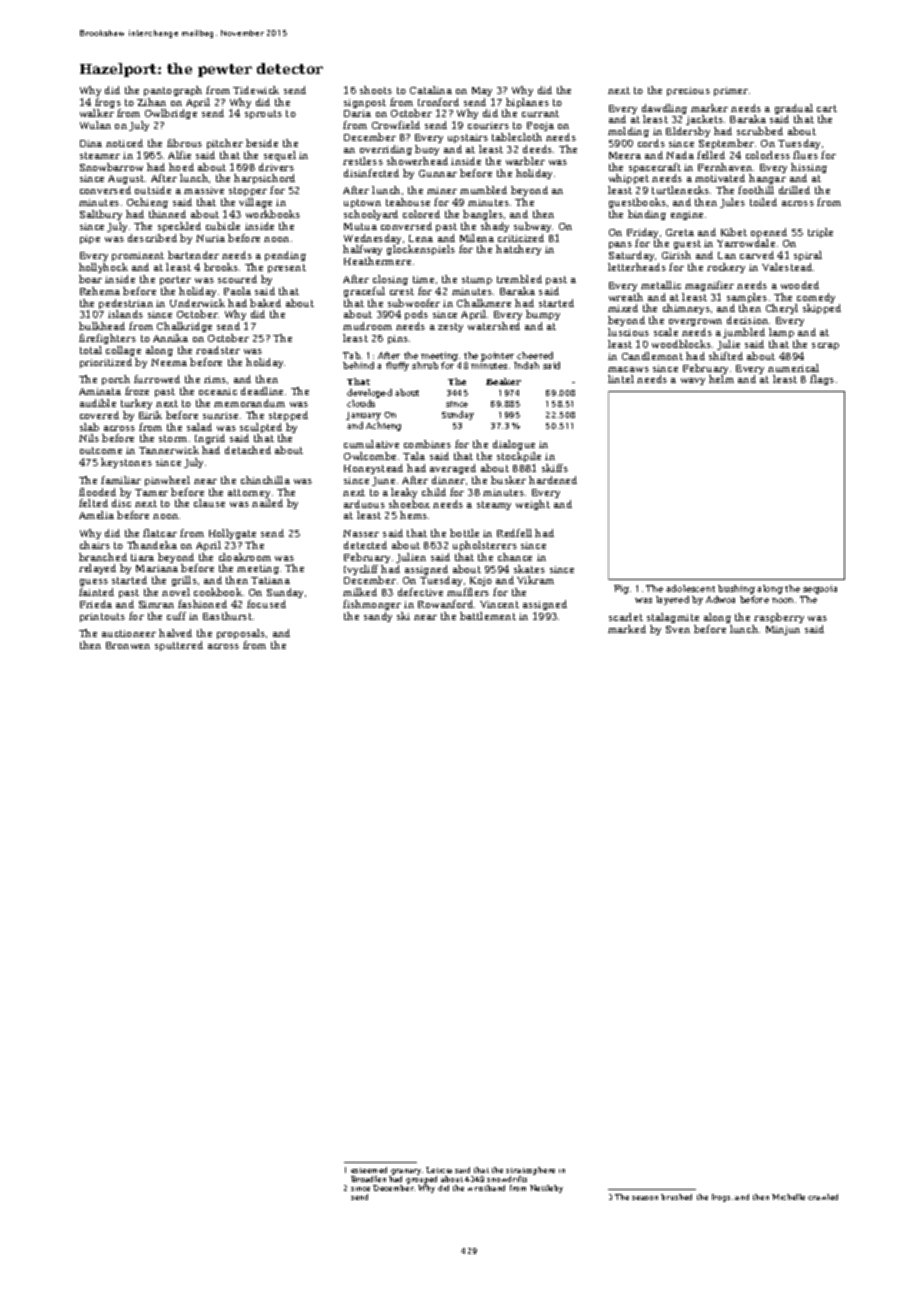  I want to click on Bronwen, so click(128, 645).
